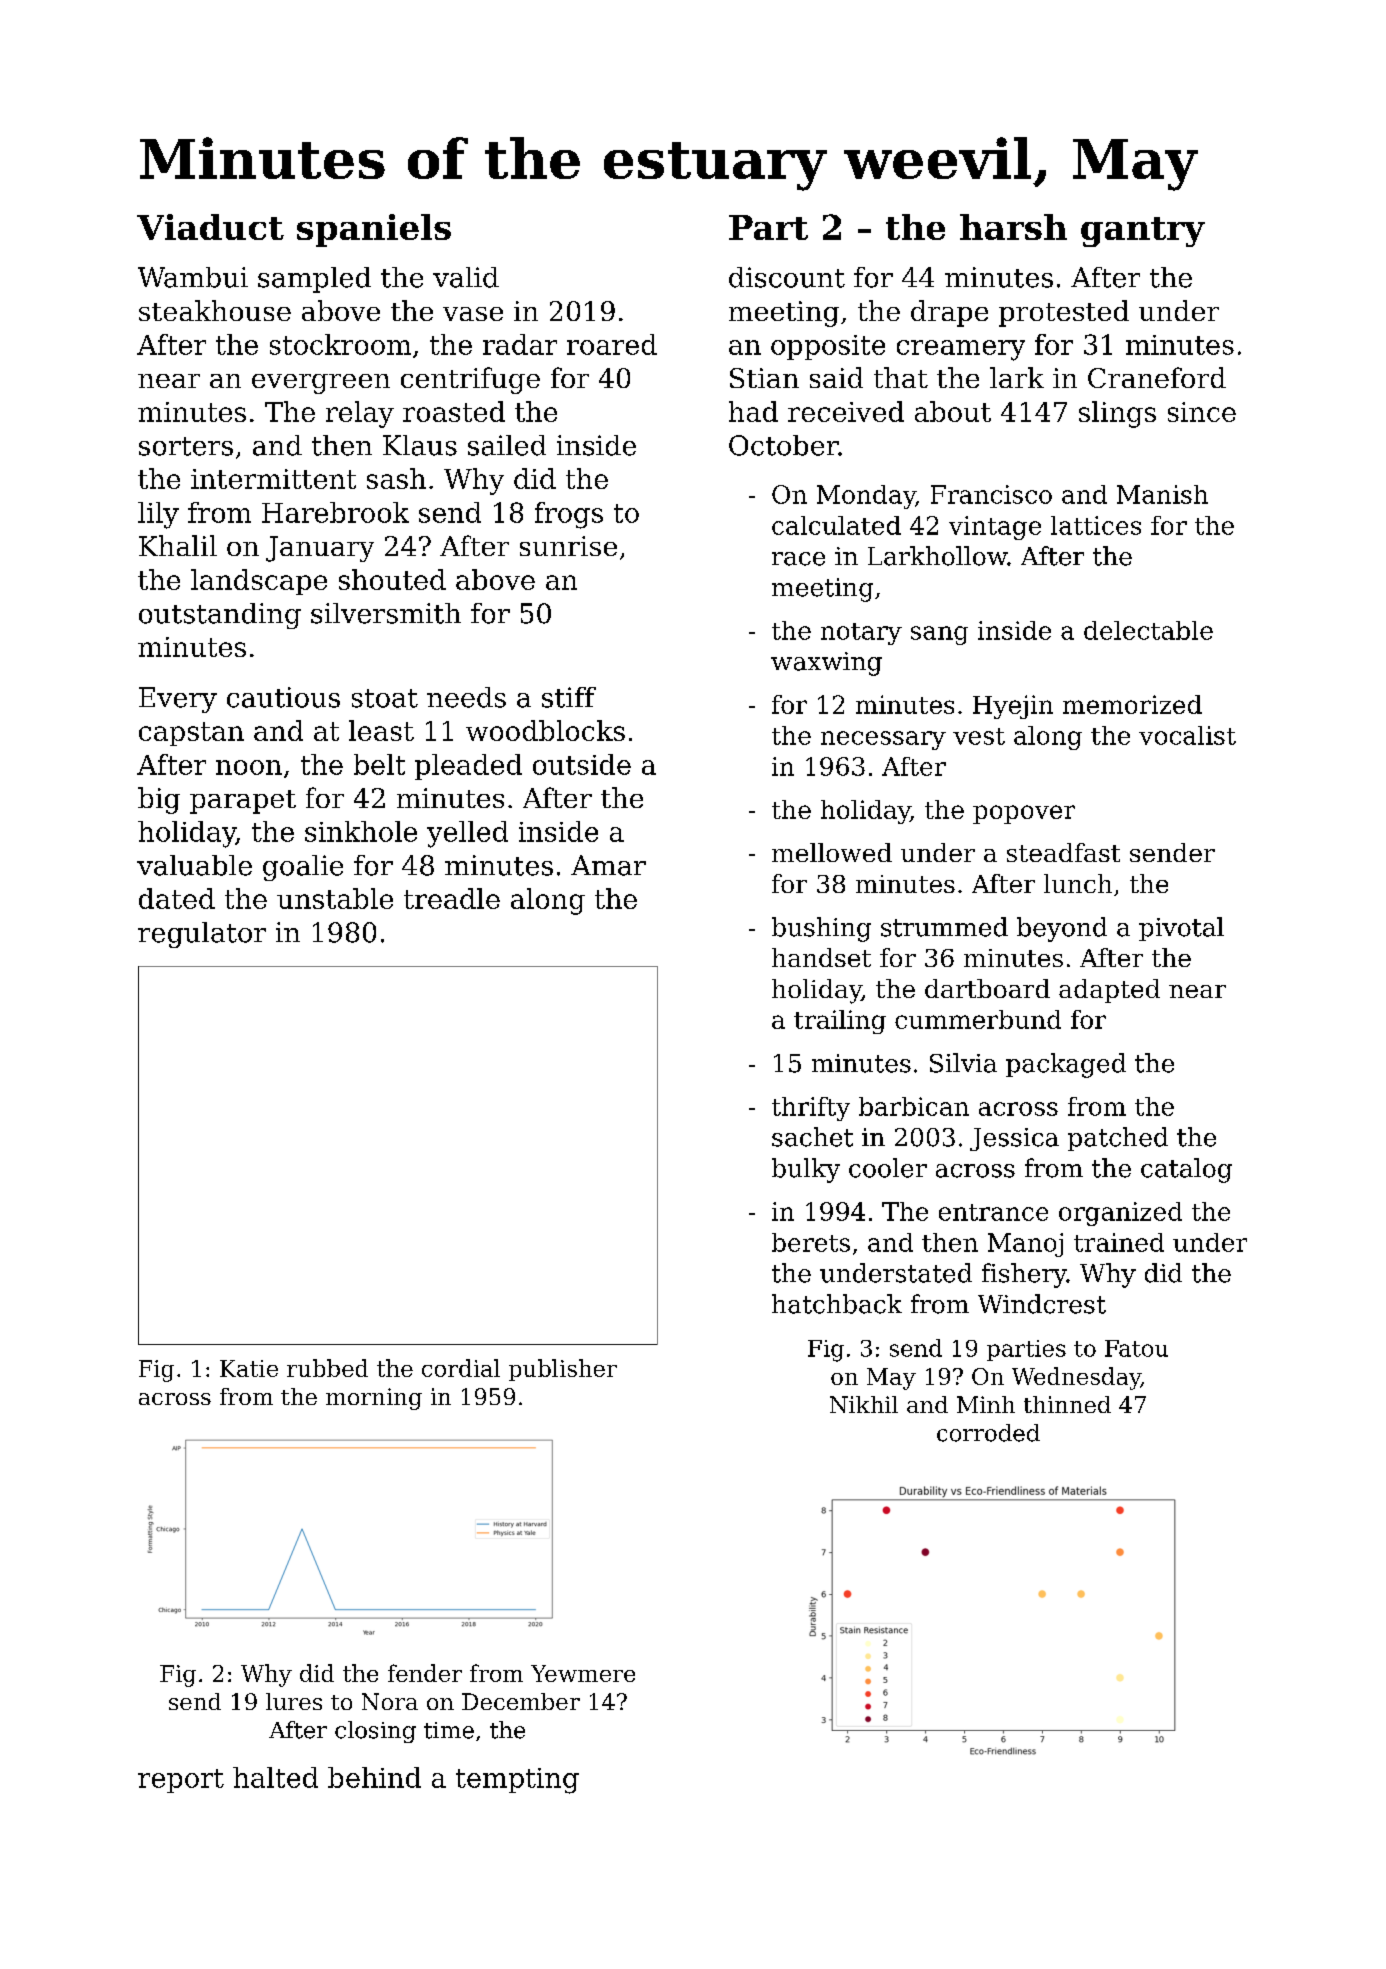 The image size is (1386, 1969). Describe the element at coordinates (861, 634) in the document. I see `notary` at that location.
